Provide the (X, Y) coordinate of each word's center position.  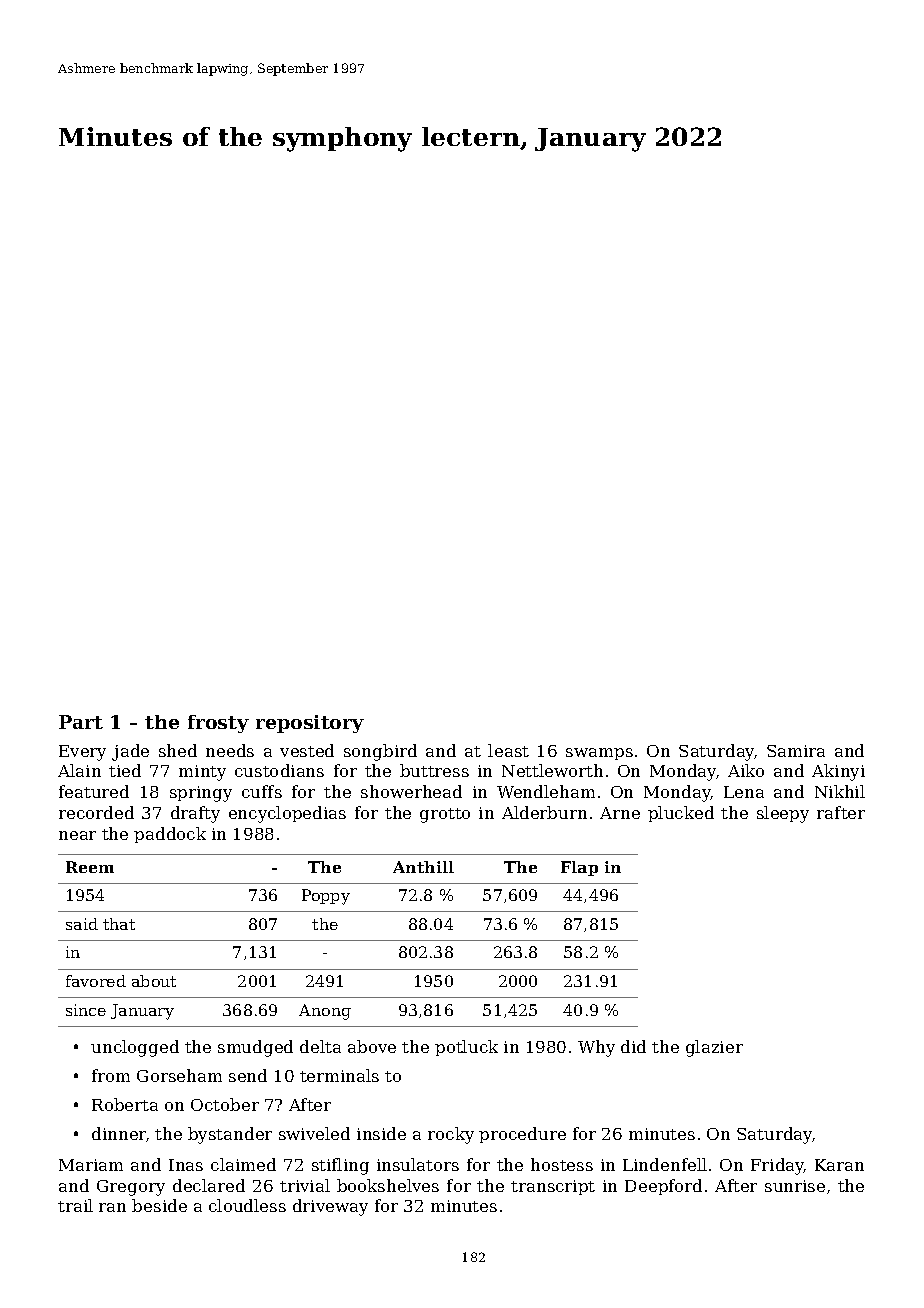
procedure (522, 1135)
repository (310, 724)
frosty (218, 724)
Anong (325, 1012)
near (77, 835)
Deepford (663, 1187)
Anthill (423, 867)
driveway (330, 1207)
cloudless (247, 1205)
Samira (796, 751)
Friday (777, 1166)
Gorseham (179, 1075)
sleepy (783, 814)
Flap (579, 868)
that (119, 924)
